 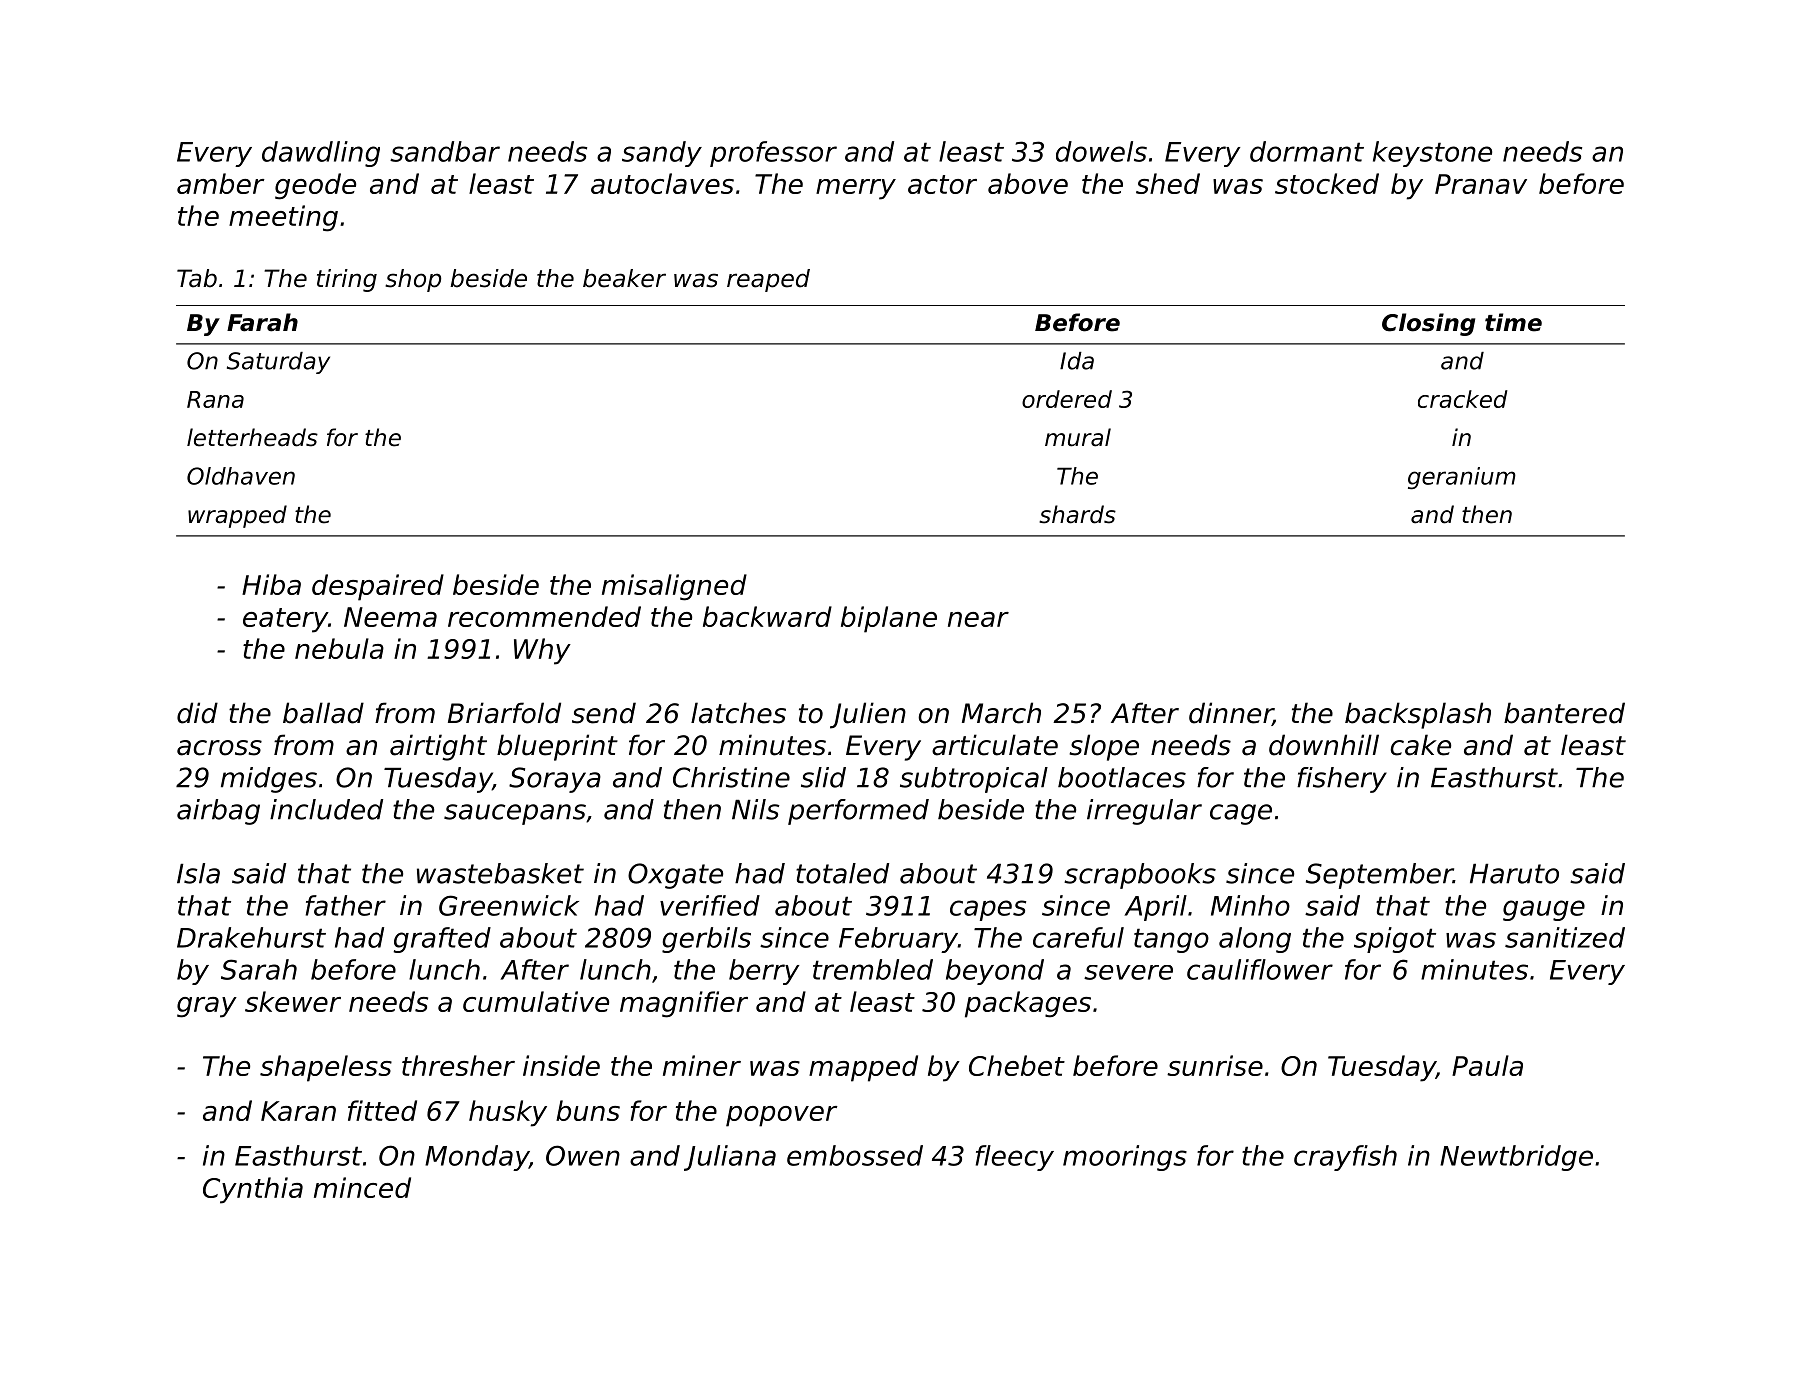 I want to click on Oxgate, so click(x=675, y=876).
